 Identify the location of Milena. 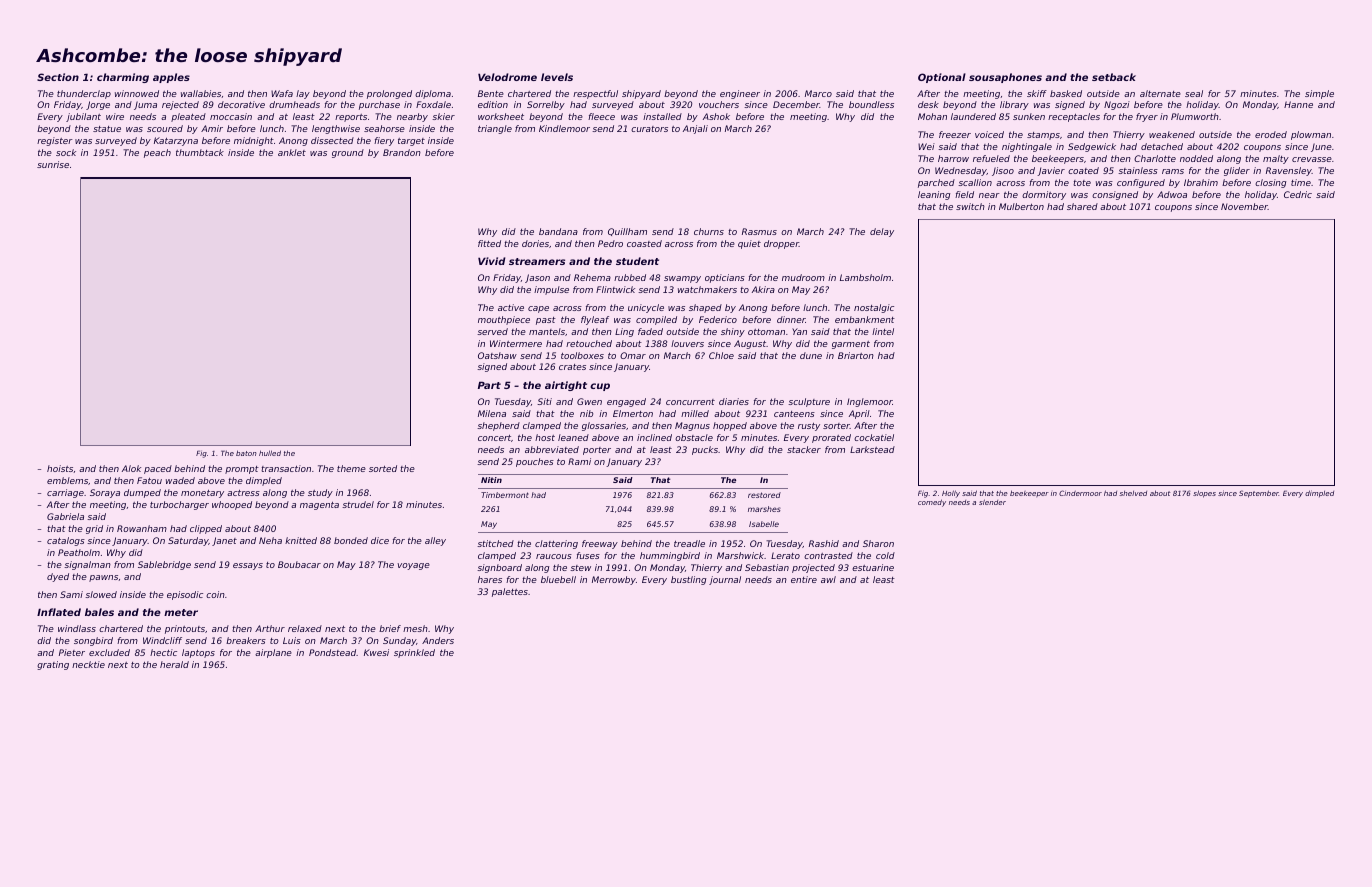
(492, 413).
